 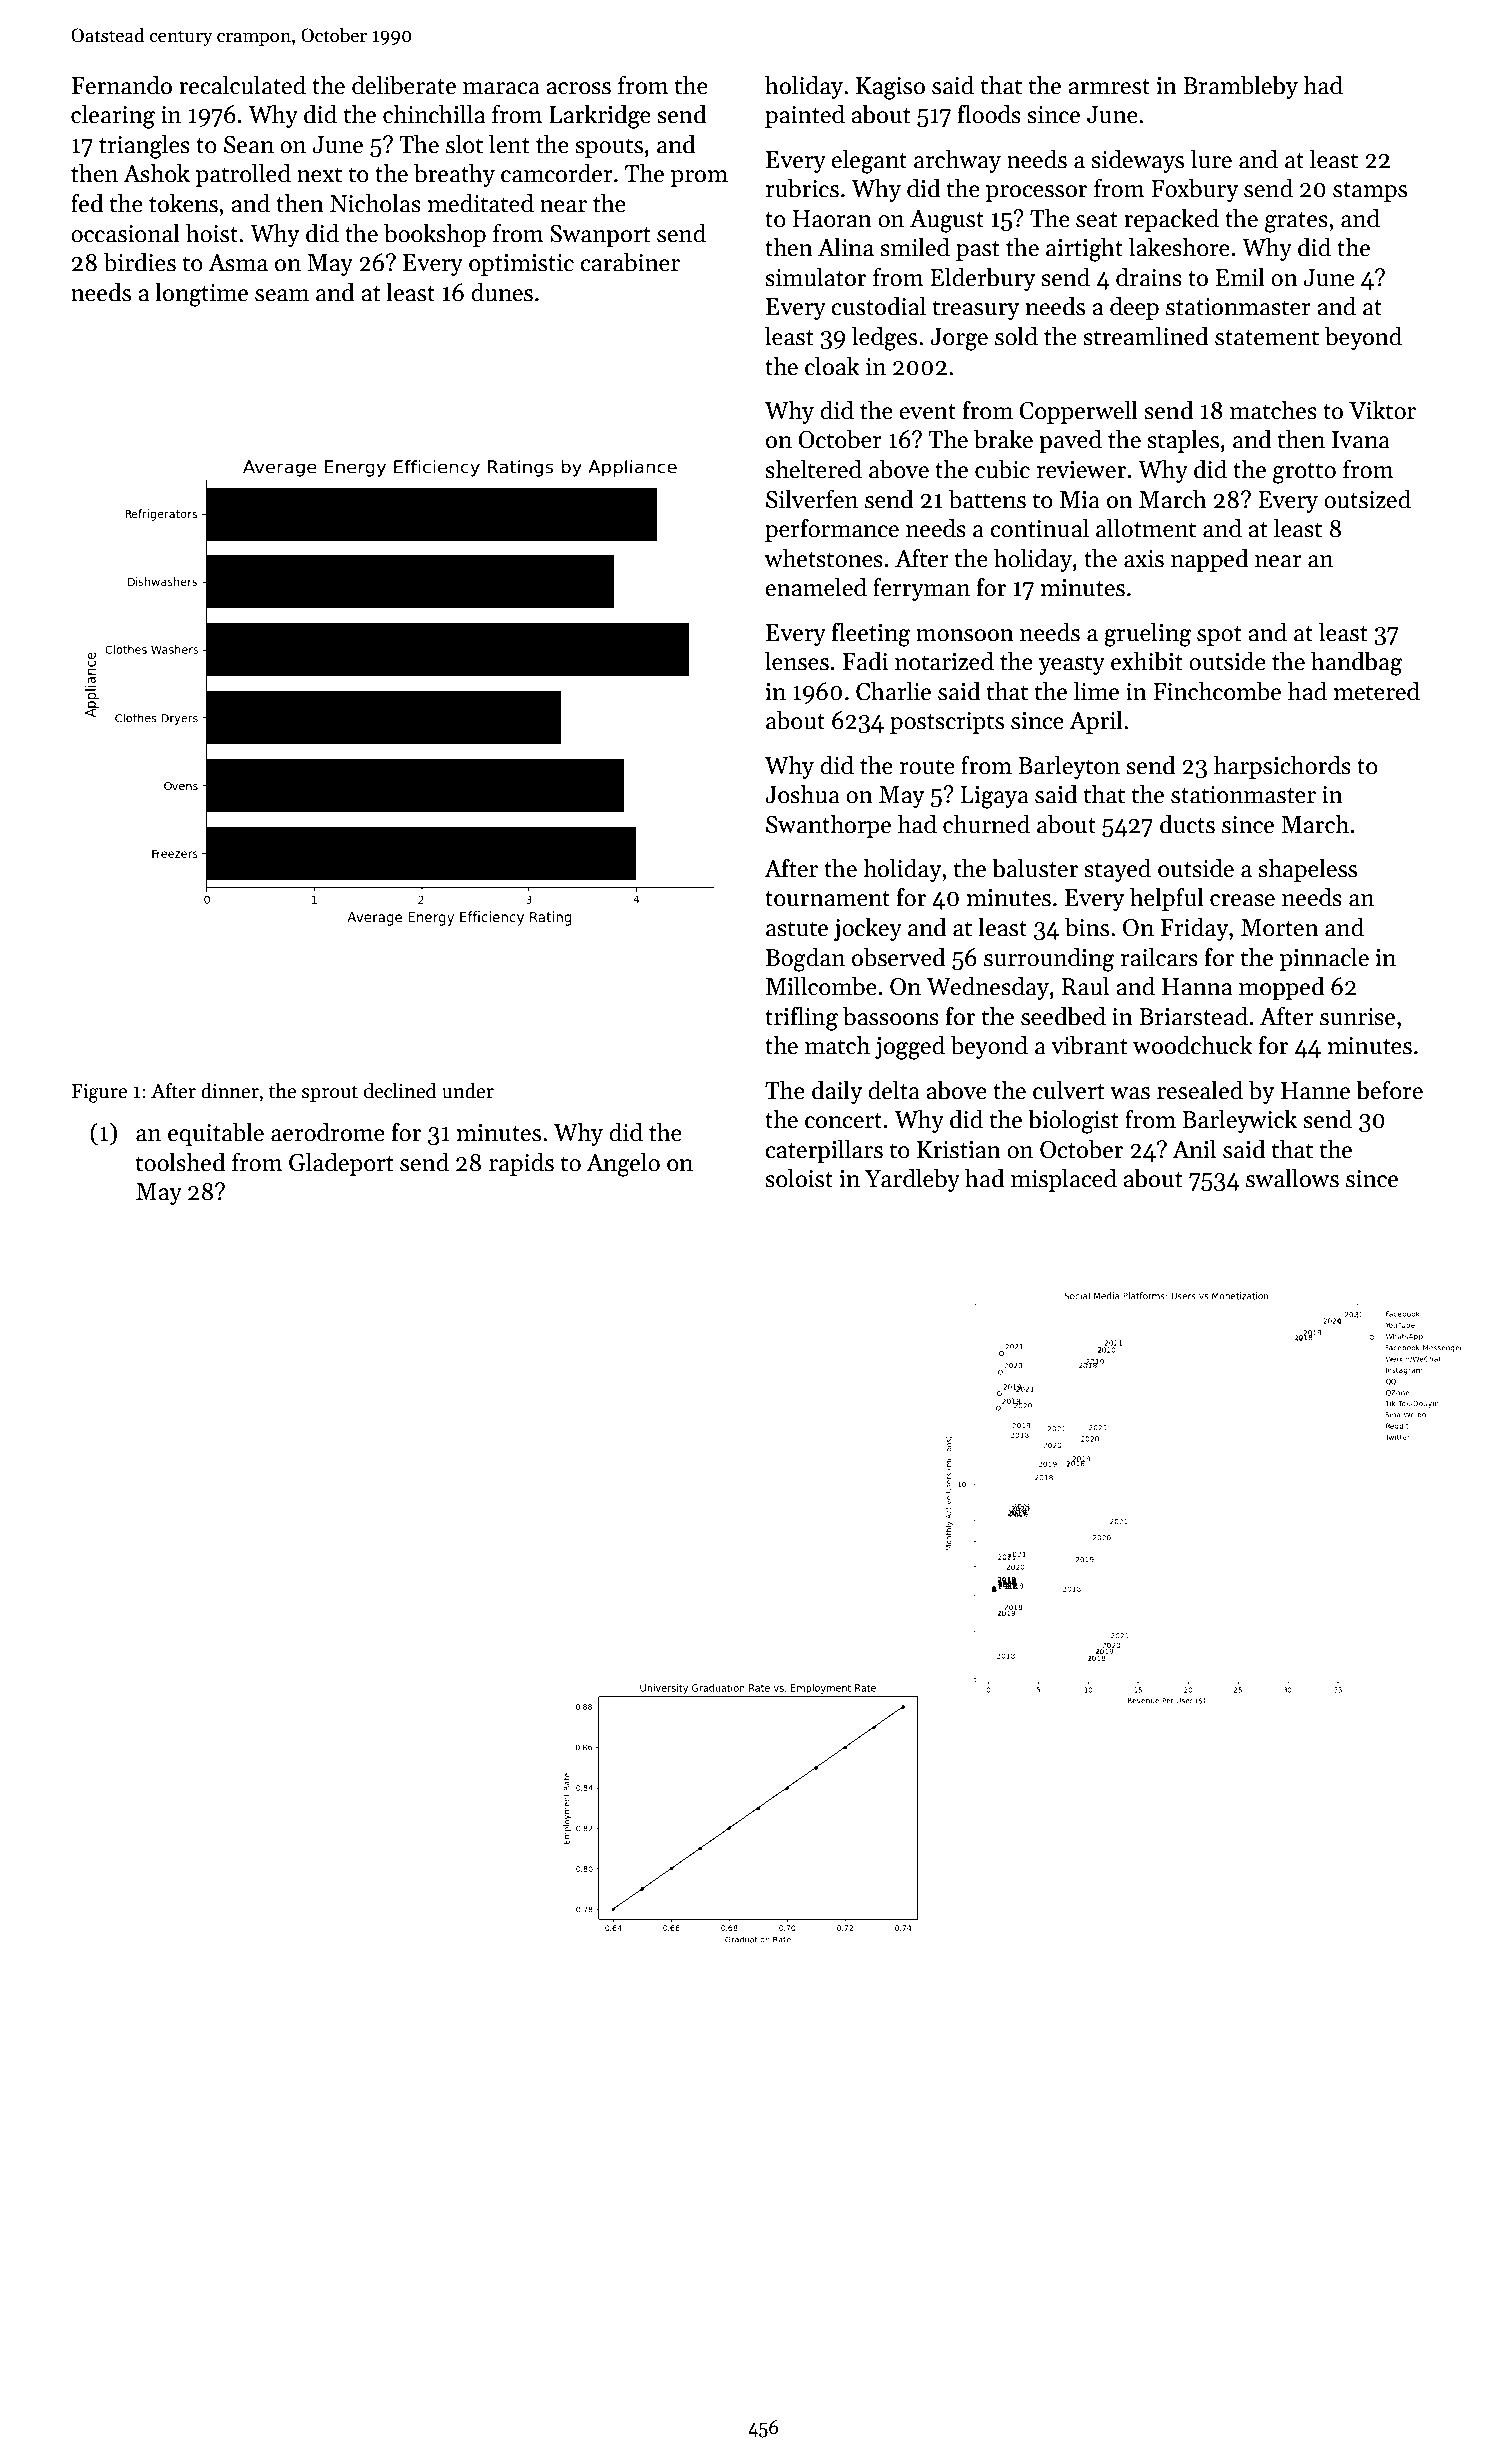 I want to click on Brambleby, so click(x=1240, y=87).
